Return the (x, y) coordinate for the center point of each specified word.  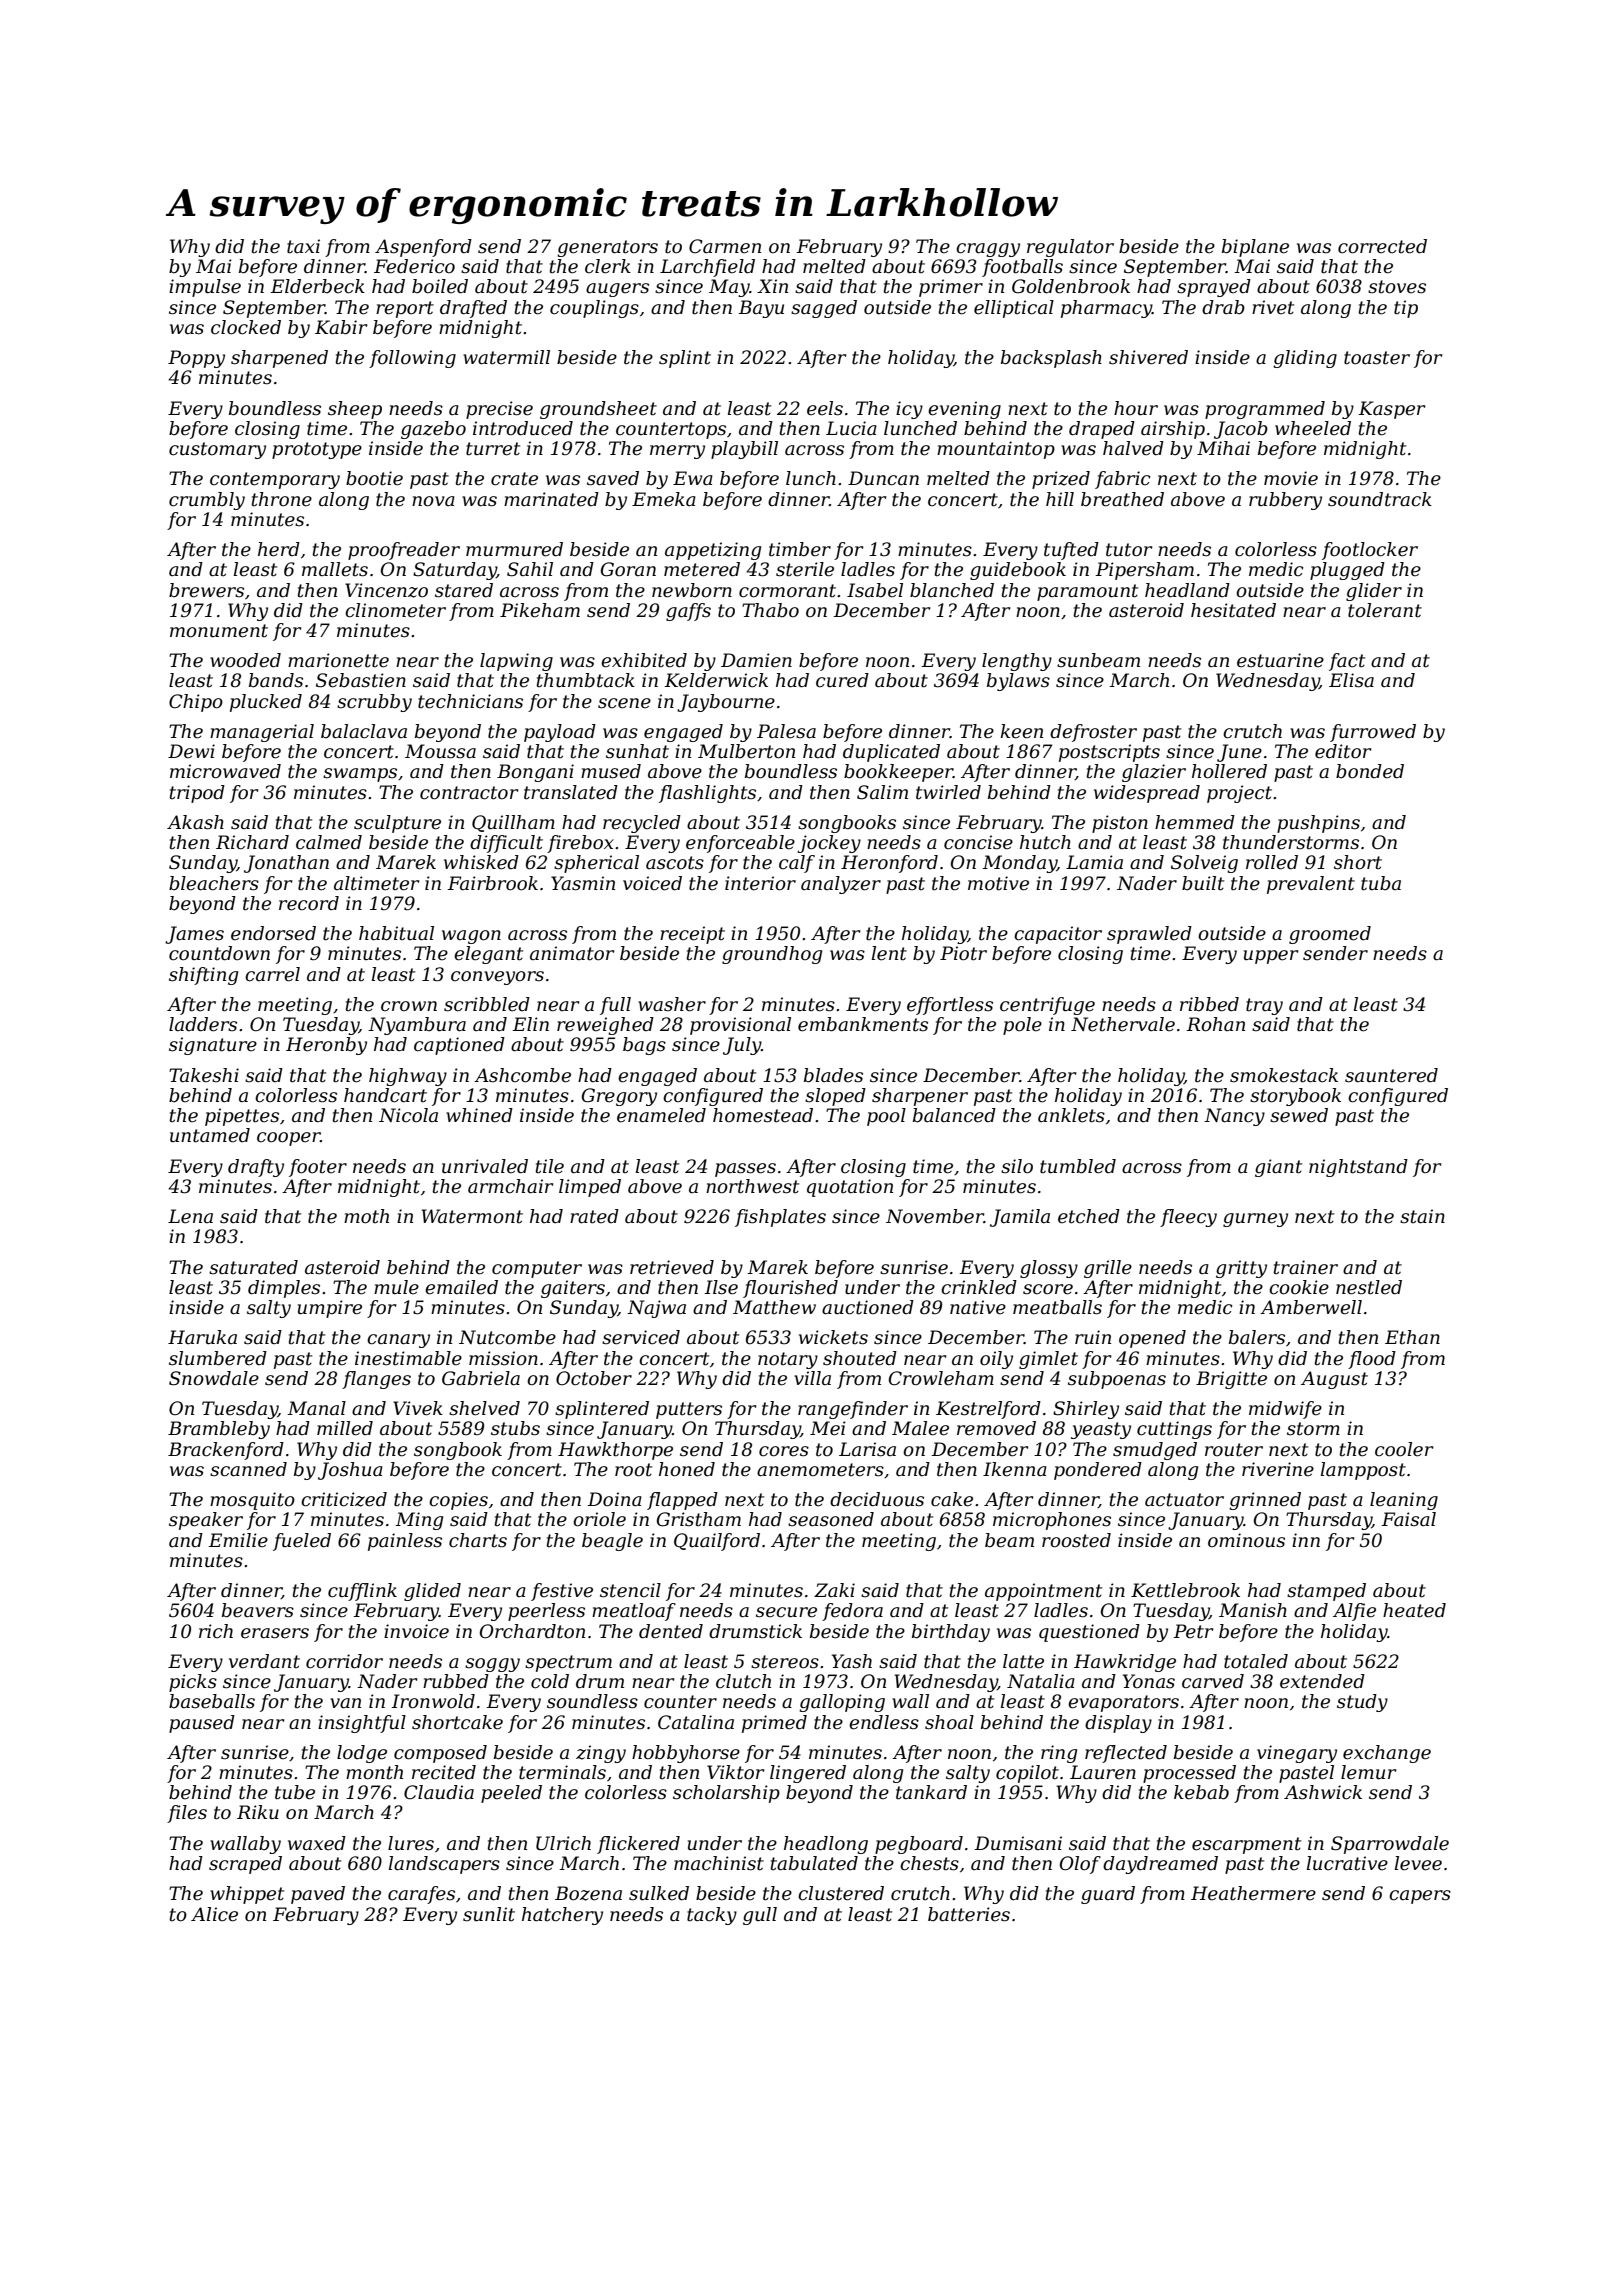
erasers (275, 1633)
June (1239, 753)
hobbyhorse (686, 1754)
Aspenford (423, 248)
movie (1291, 478)
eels (825, 408)
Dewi (191, 751)
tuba (1381, 883)
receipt (692, 935)
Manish (1253, 1610)
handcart (385, 1095)
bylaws (1018, 682)
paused (202, 1724)
